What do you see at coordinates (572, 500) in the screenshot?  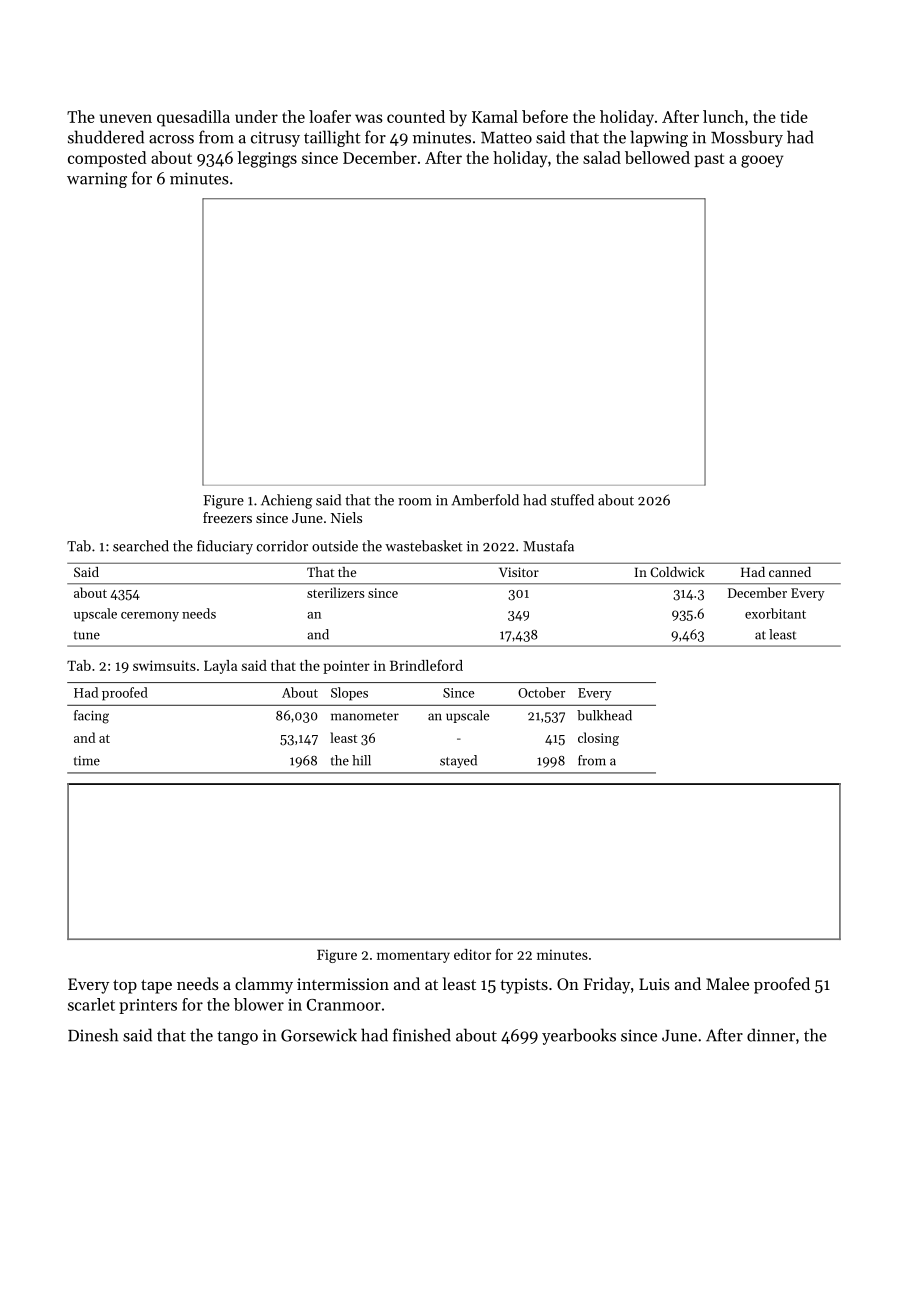 I see `stuffed` at bounding box center [572, 500].
